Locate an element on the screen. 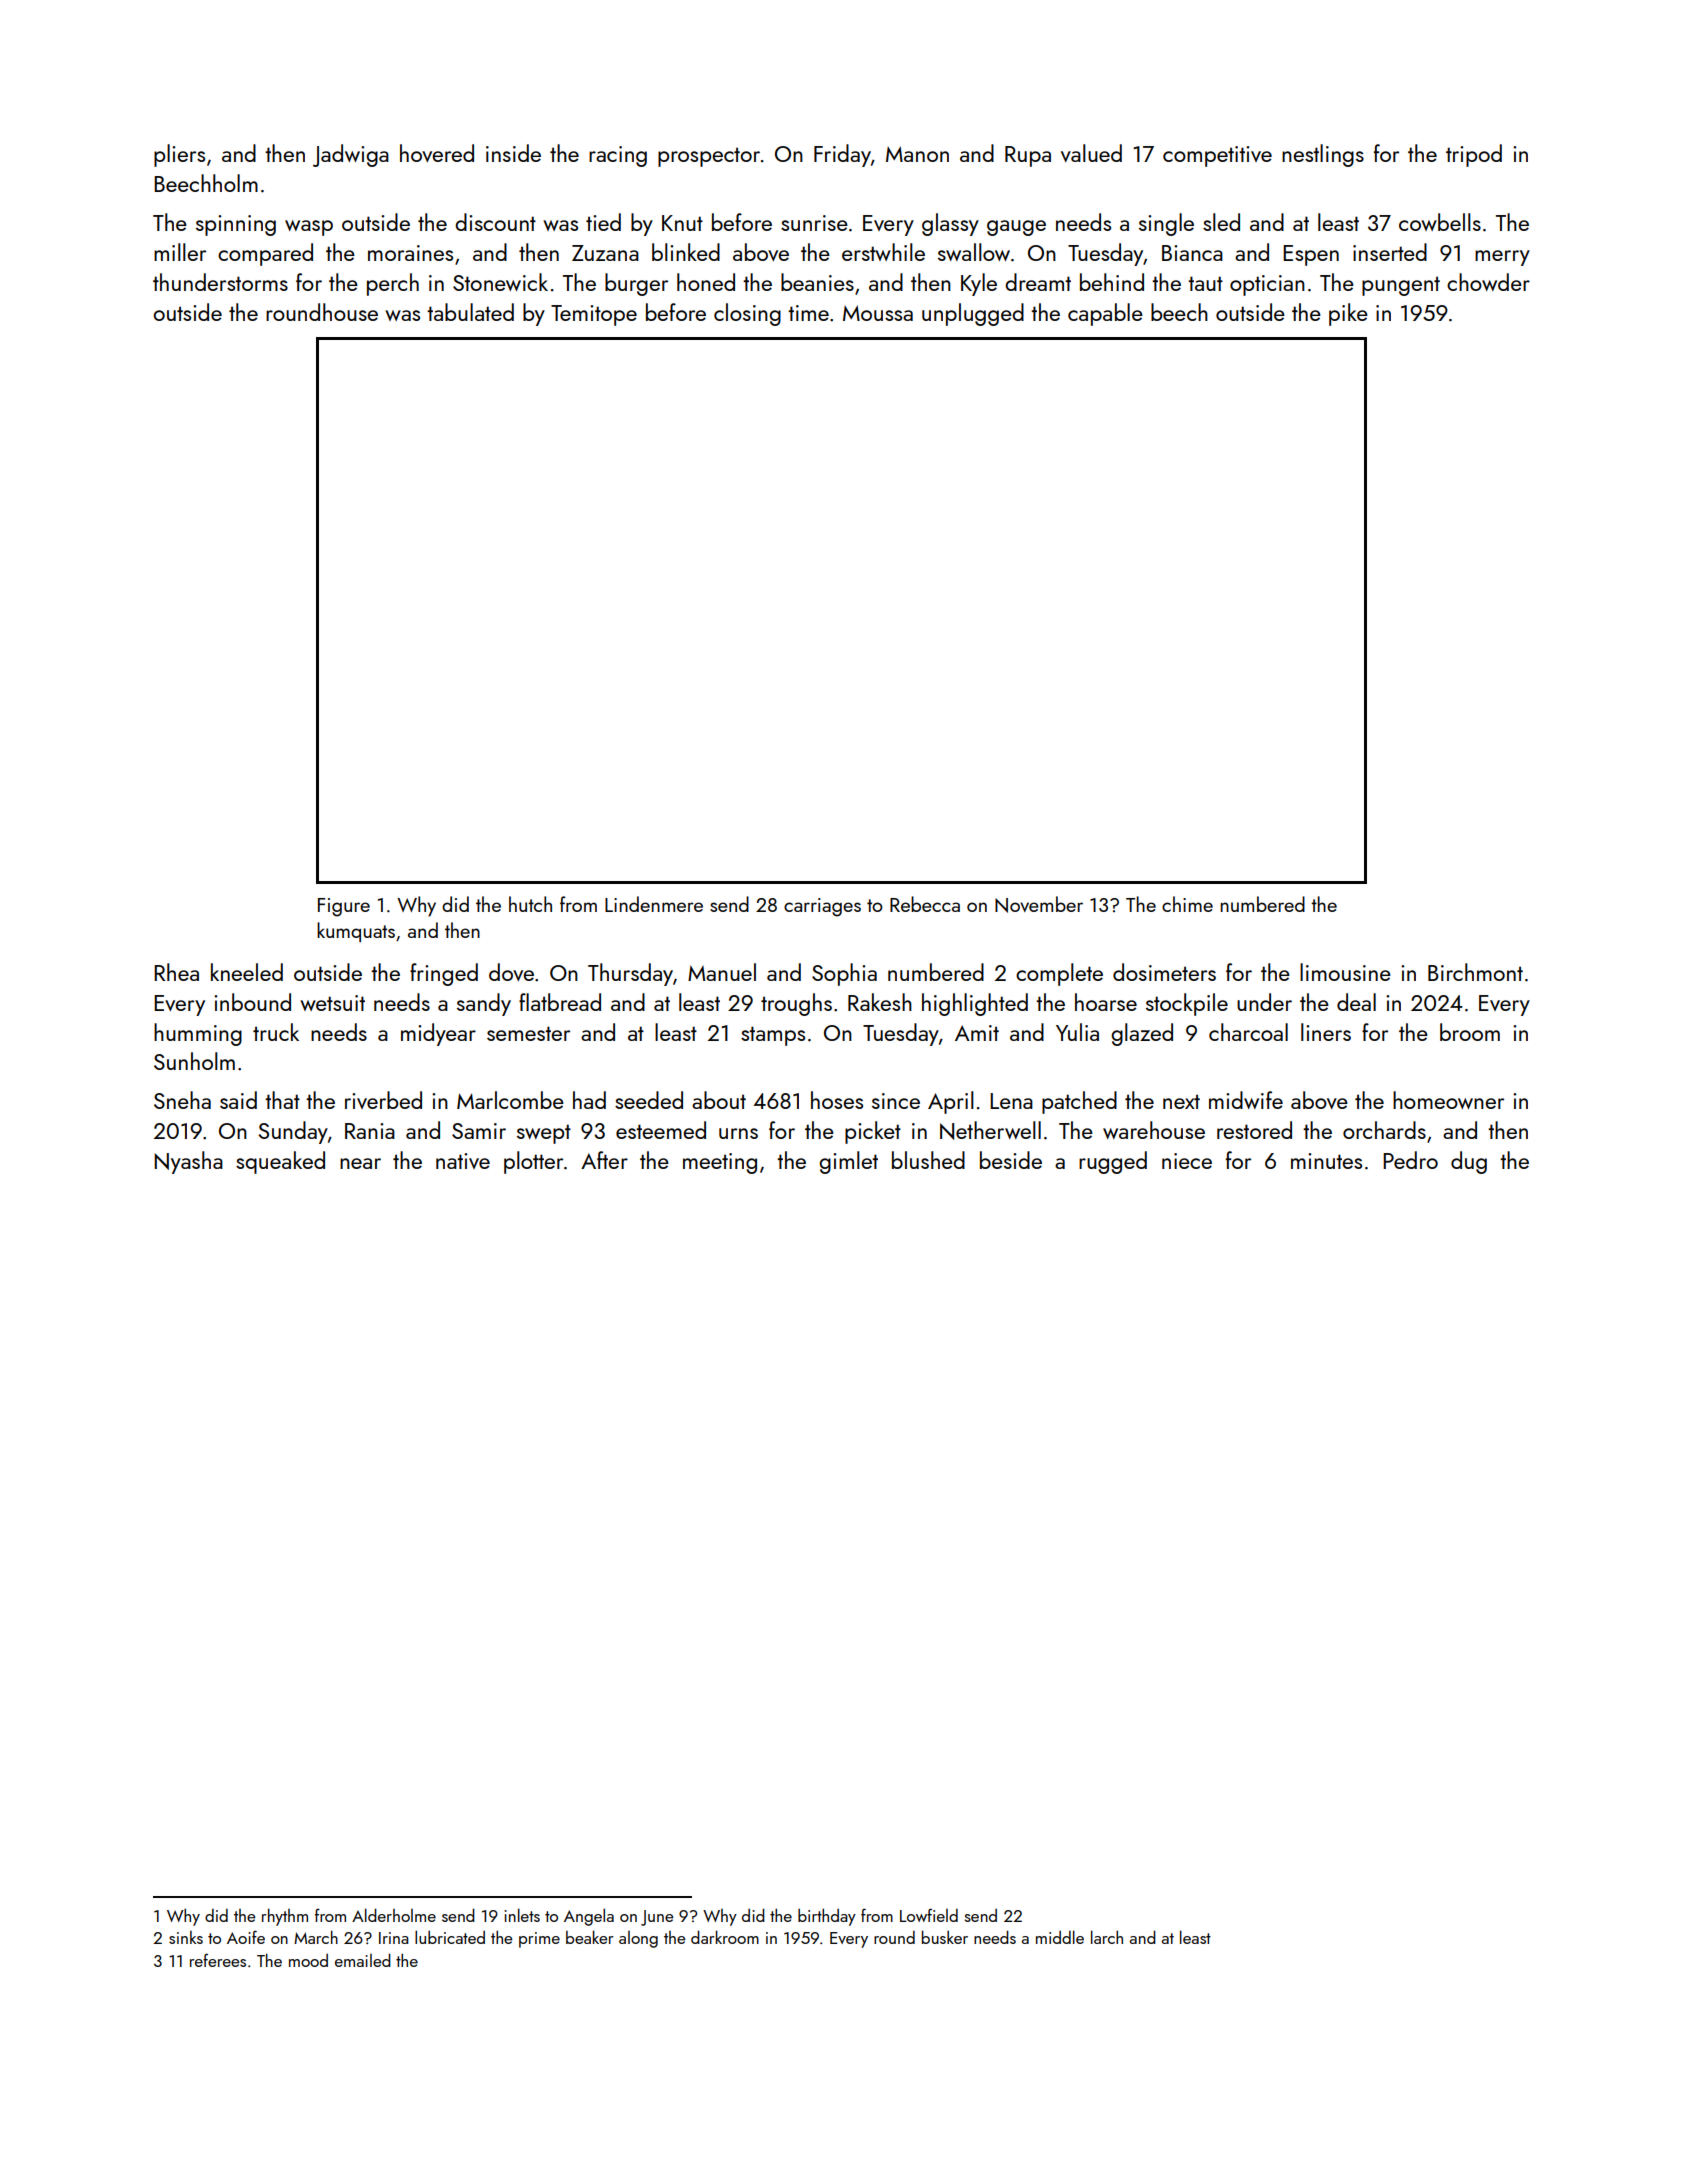 This screenshot has height=2178, width=1683. Figure is located at coordinates (344, 907).
